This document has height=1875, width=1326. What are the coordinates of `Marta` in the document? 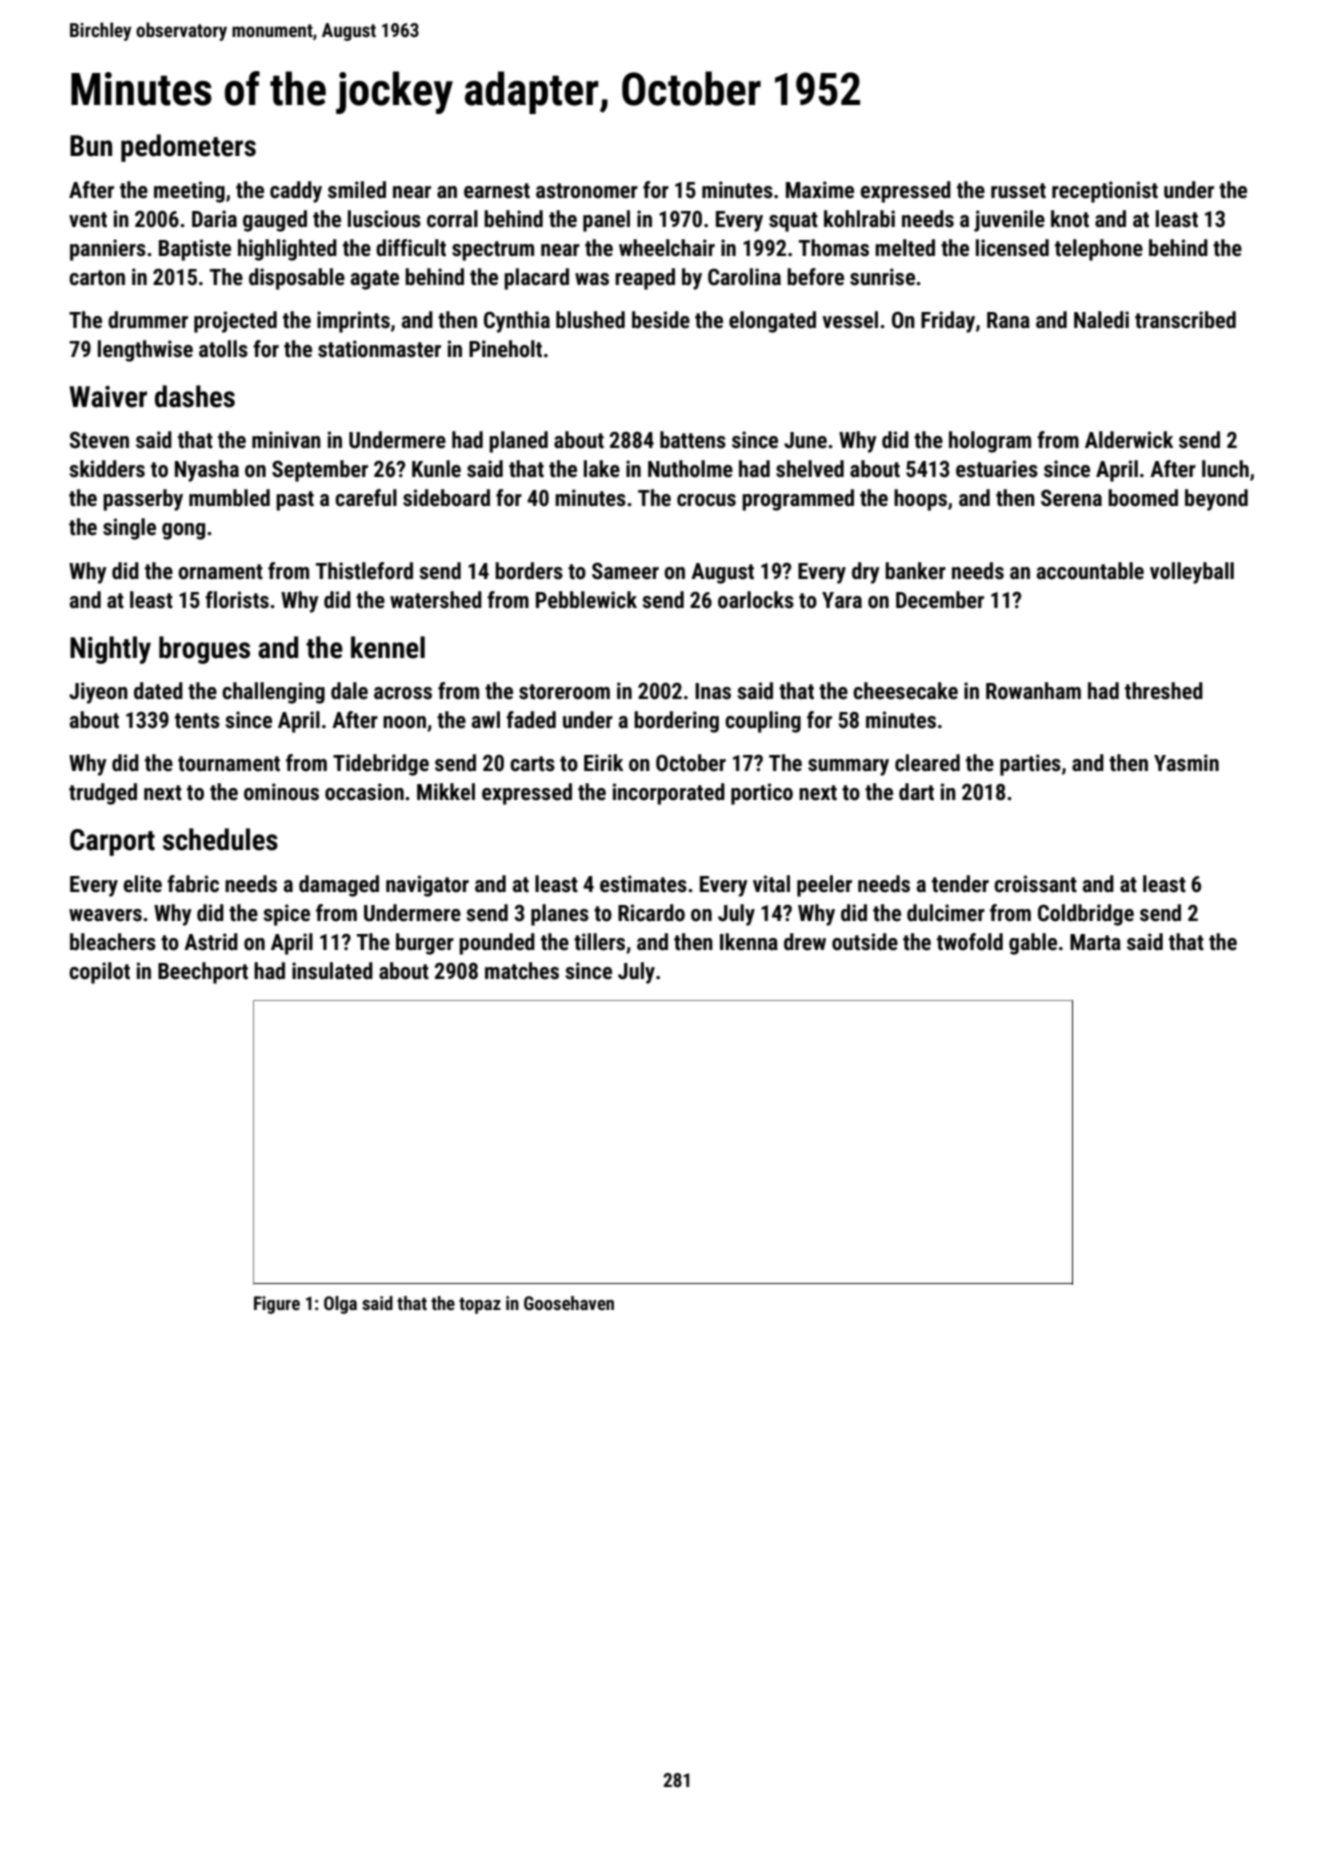 It's located at (1095, 942).
